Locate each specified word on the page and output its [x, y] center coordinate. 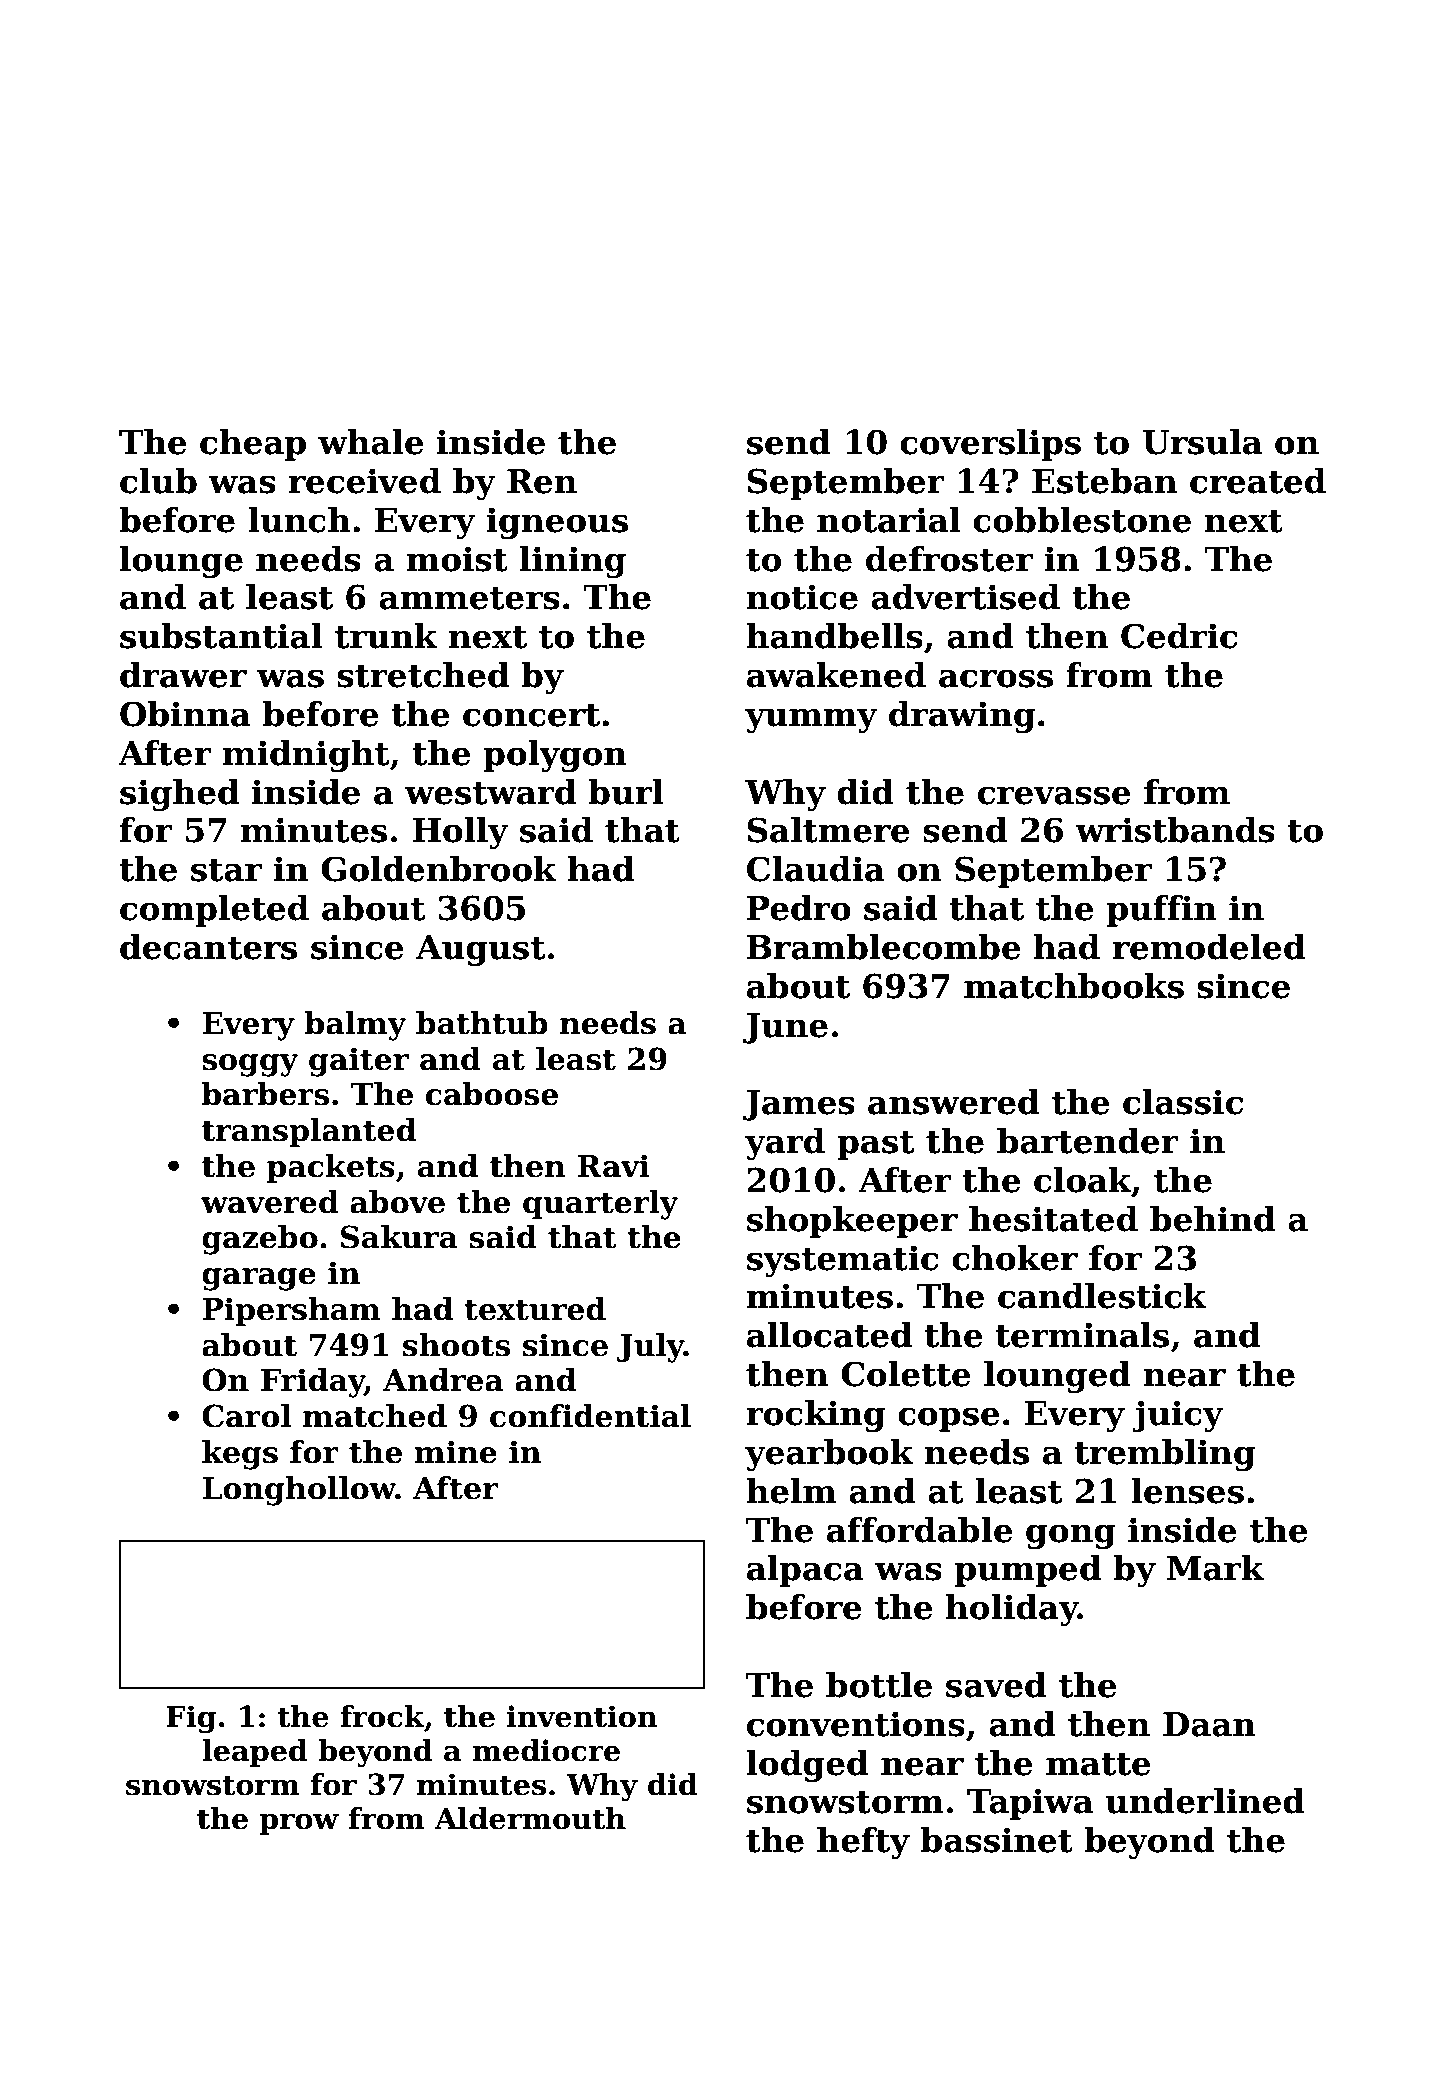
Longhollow [299, 1491]
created [1258, 481]
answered [953, 1102]
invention [582, 1716]
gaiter [359, 1062]
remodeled [1209, 947]
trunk [386, 636]
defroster [949, 559]
